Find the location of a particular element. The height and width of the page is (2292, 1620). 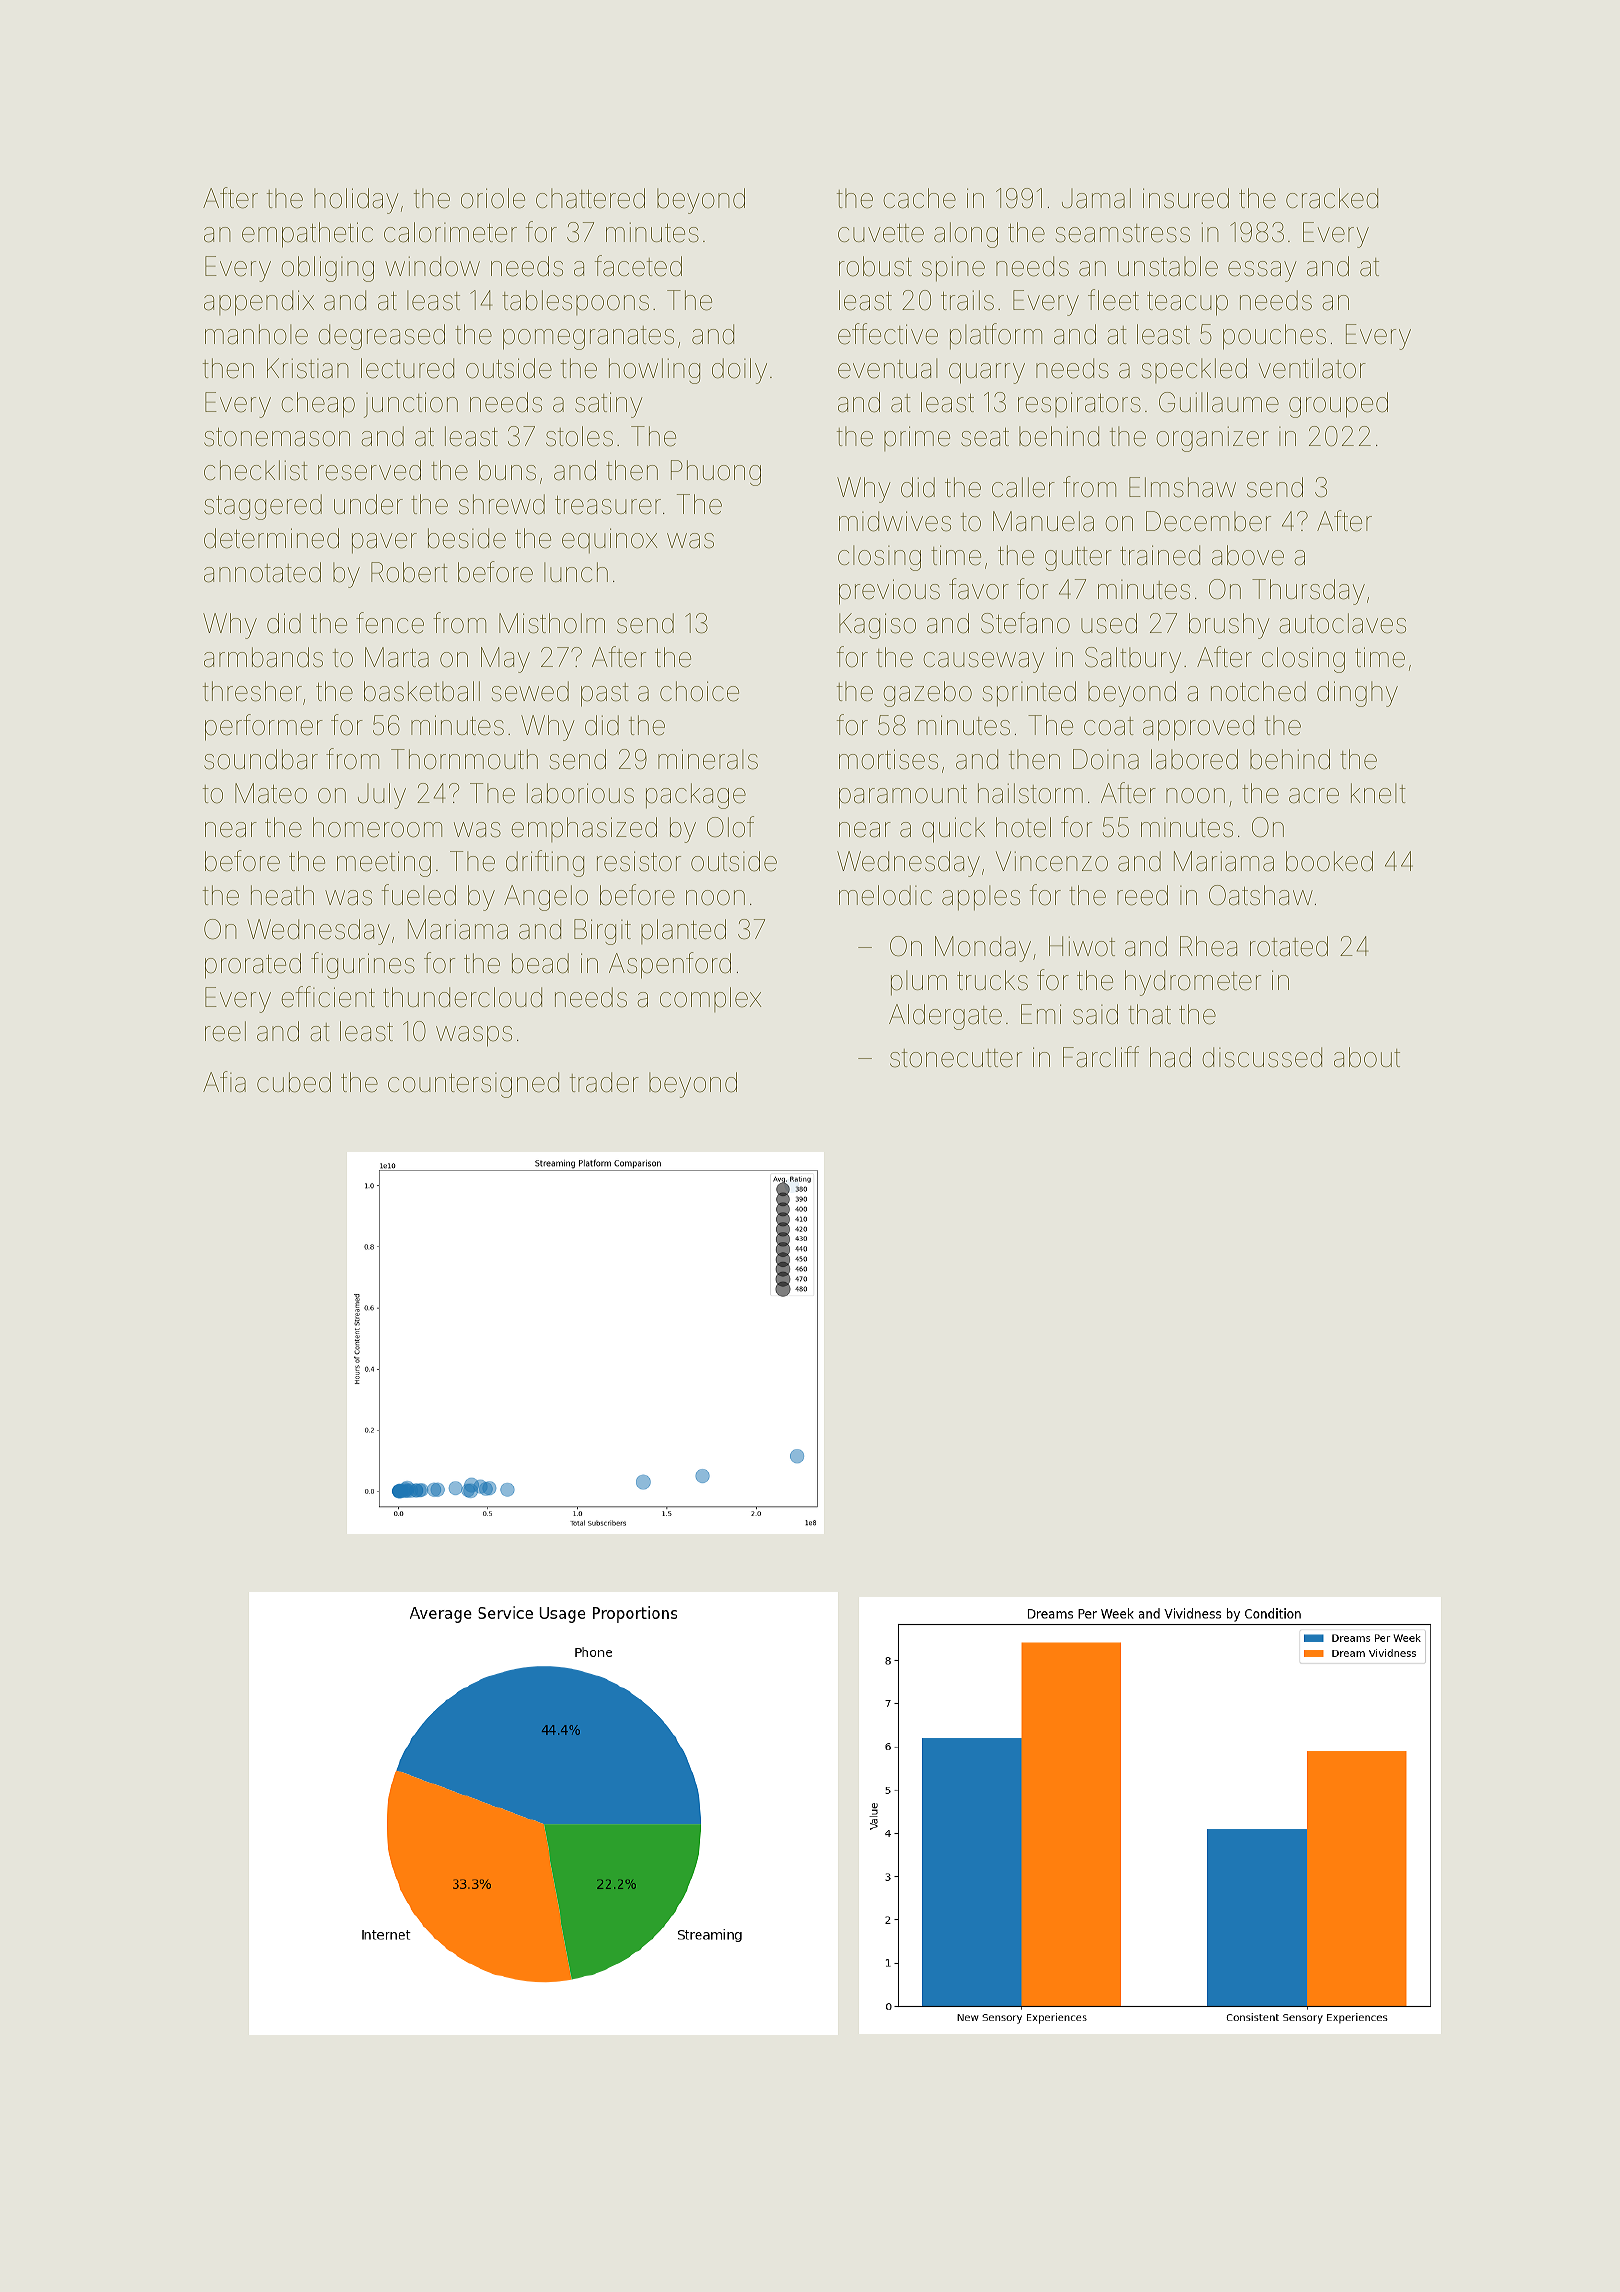

Kagiso is located at coordinates (877, 626).
